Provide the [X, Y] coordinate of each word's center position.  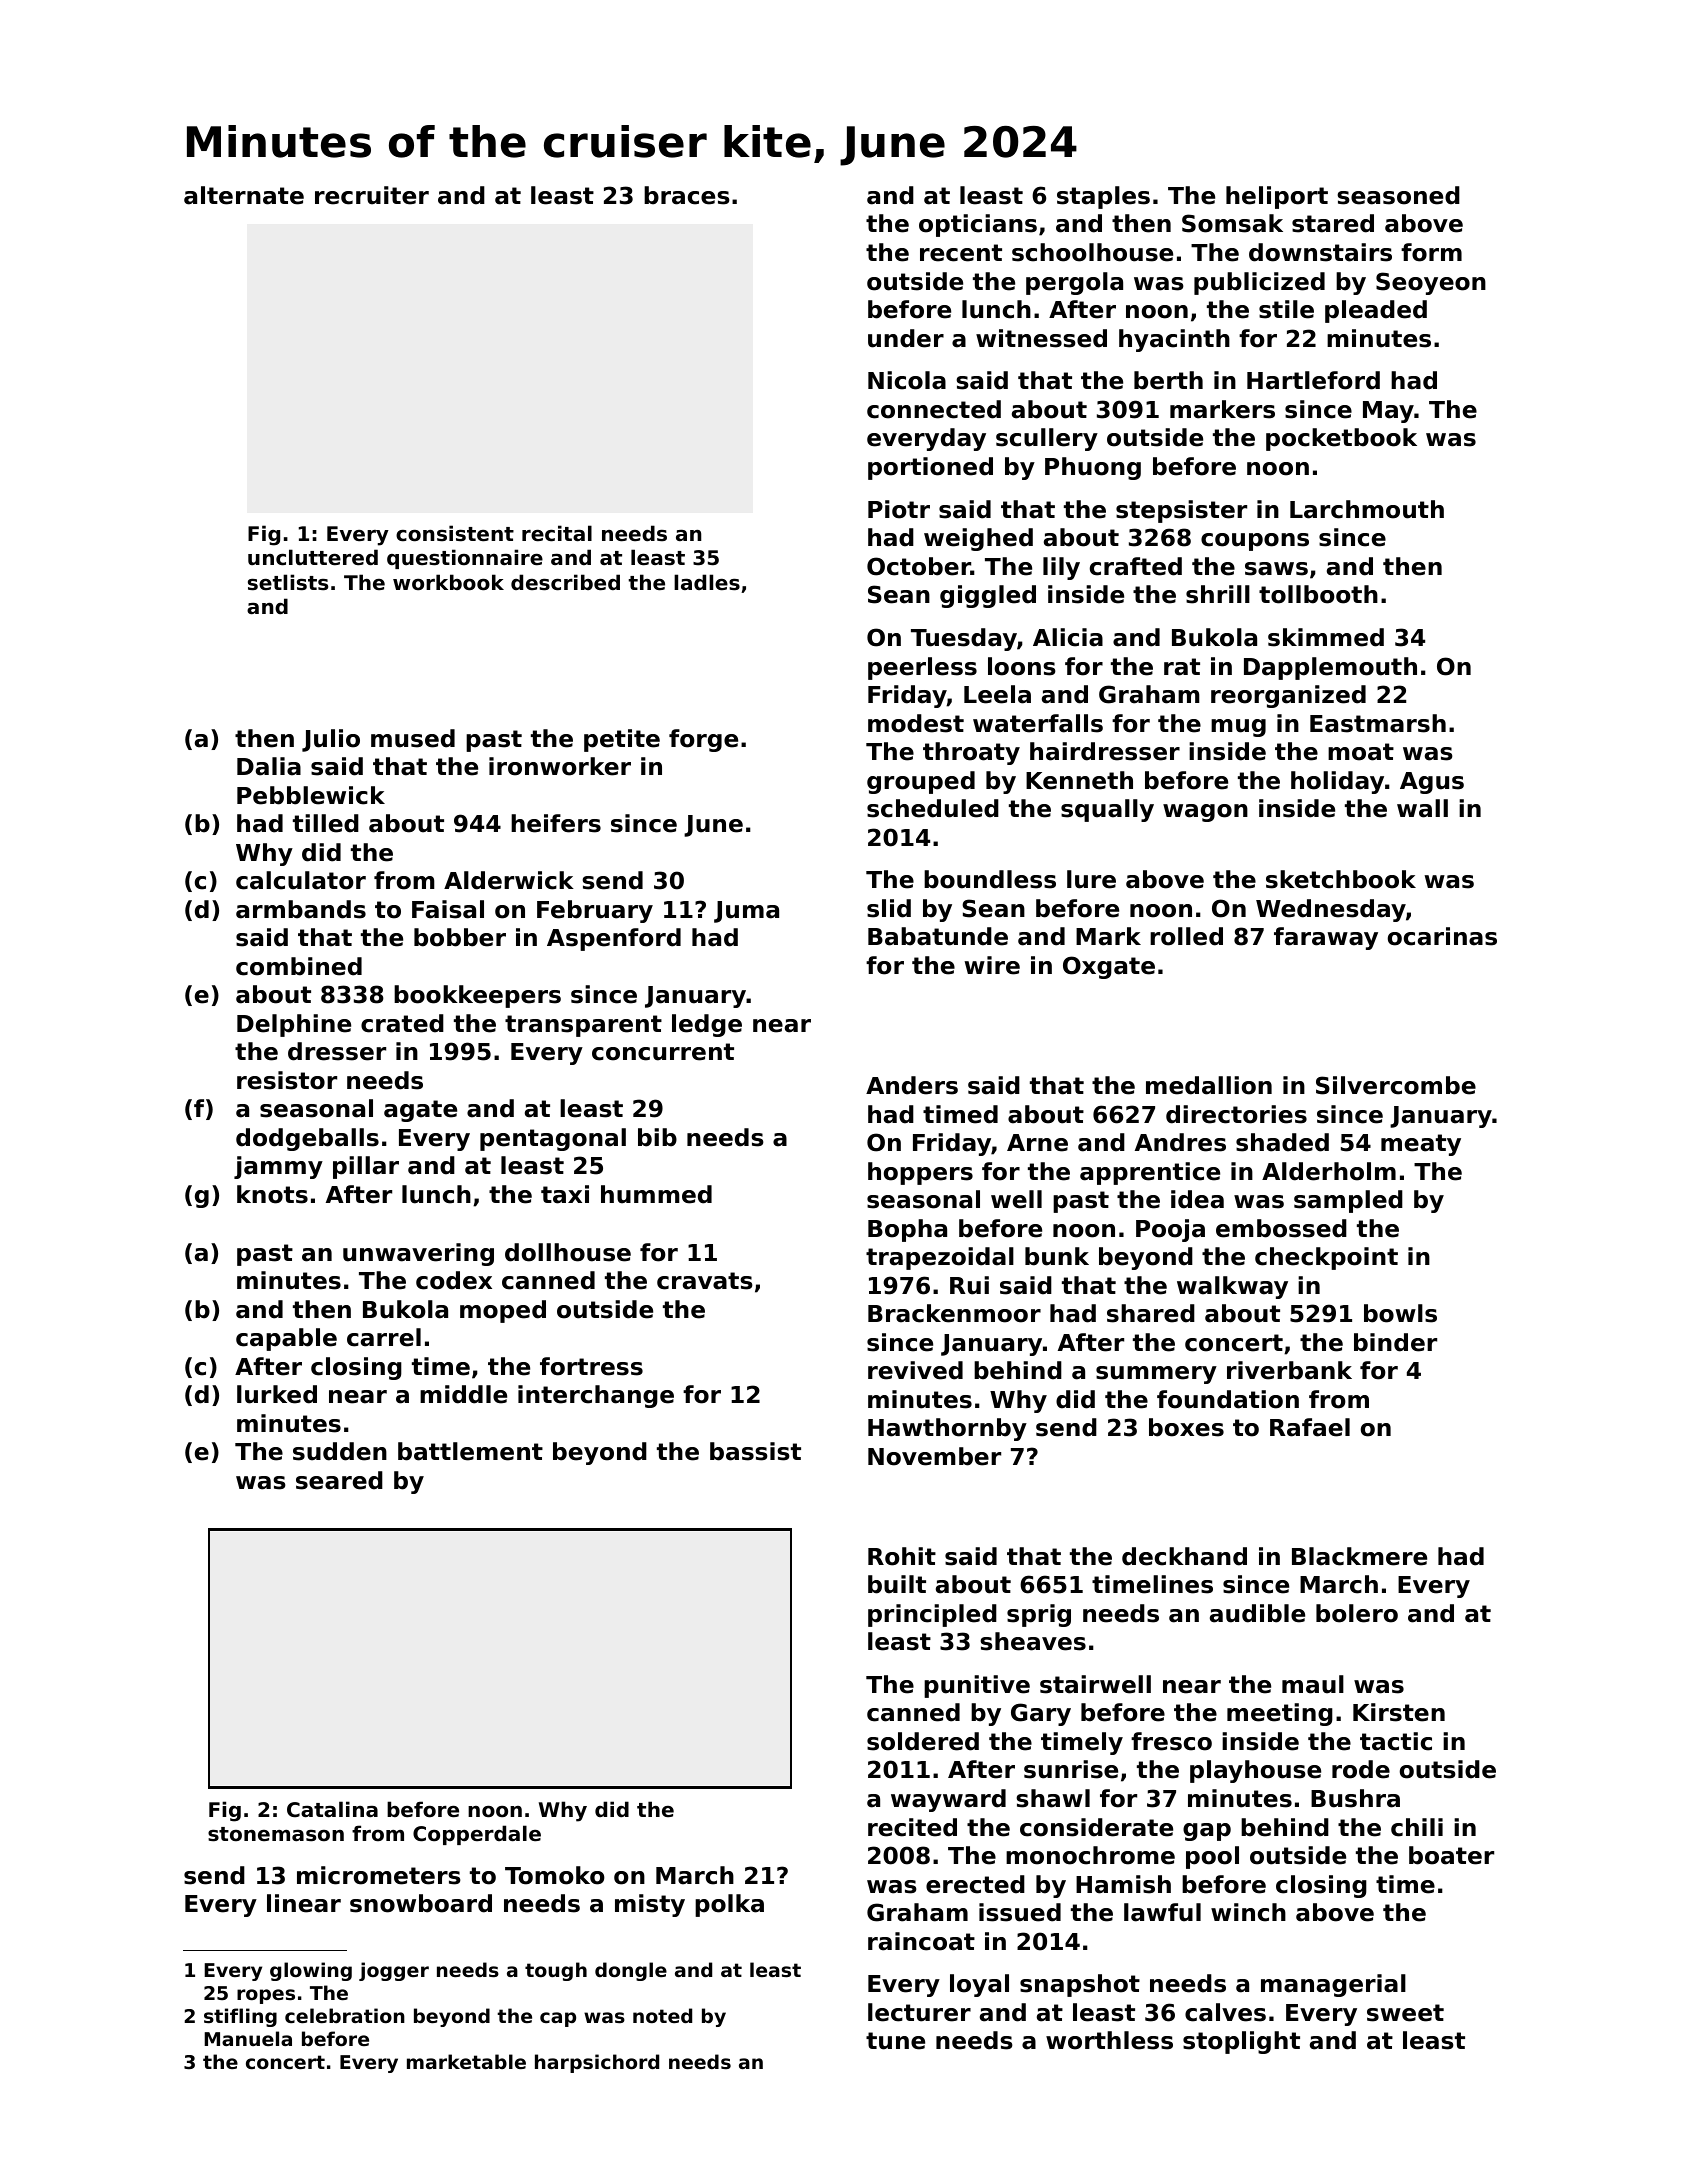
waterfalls [1038, 723]
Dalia [269, 766]
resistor [287, 1080]
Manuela [248, 2038]
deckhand [1184, 1556]
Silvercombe [1396, 1085]
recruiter [372, 195]
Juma [746, 912]
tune [895, 2041]
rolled [1186, 936]
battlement [470, 1451]
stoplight [1241, 2042]
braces [687, 195]
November [934, 1456]
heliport [1277, 197]
